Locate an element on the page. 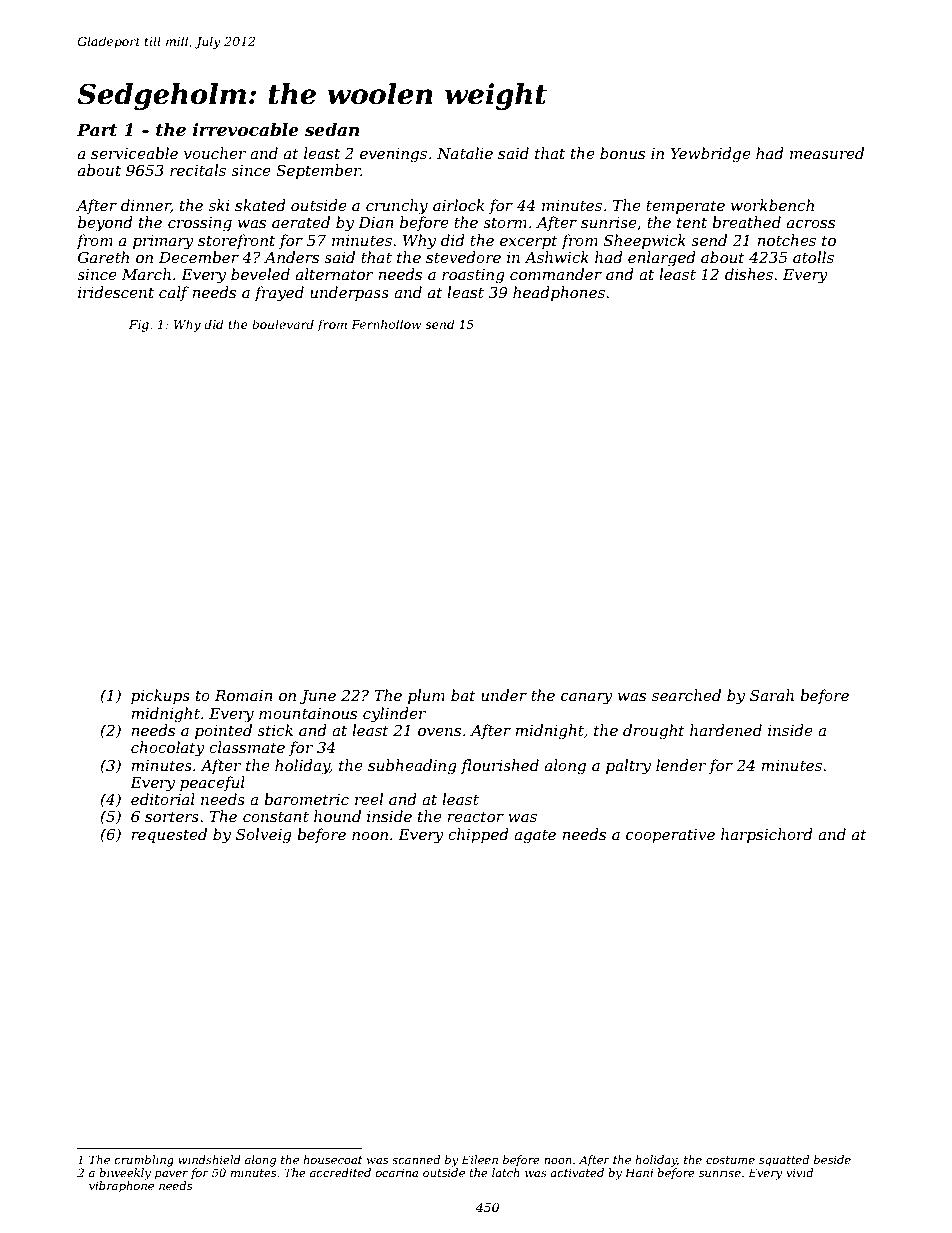 This image has height=1233, width=952. irrevocable is located at coordinates (246, 129).
